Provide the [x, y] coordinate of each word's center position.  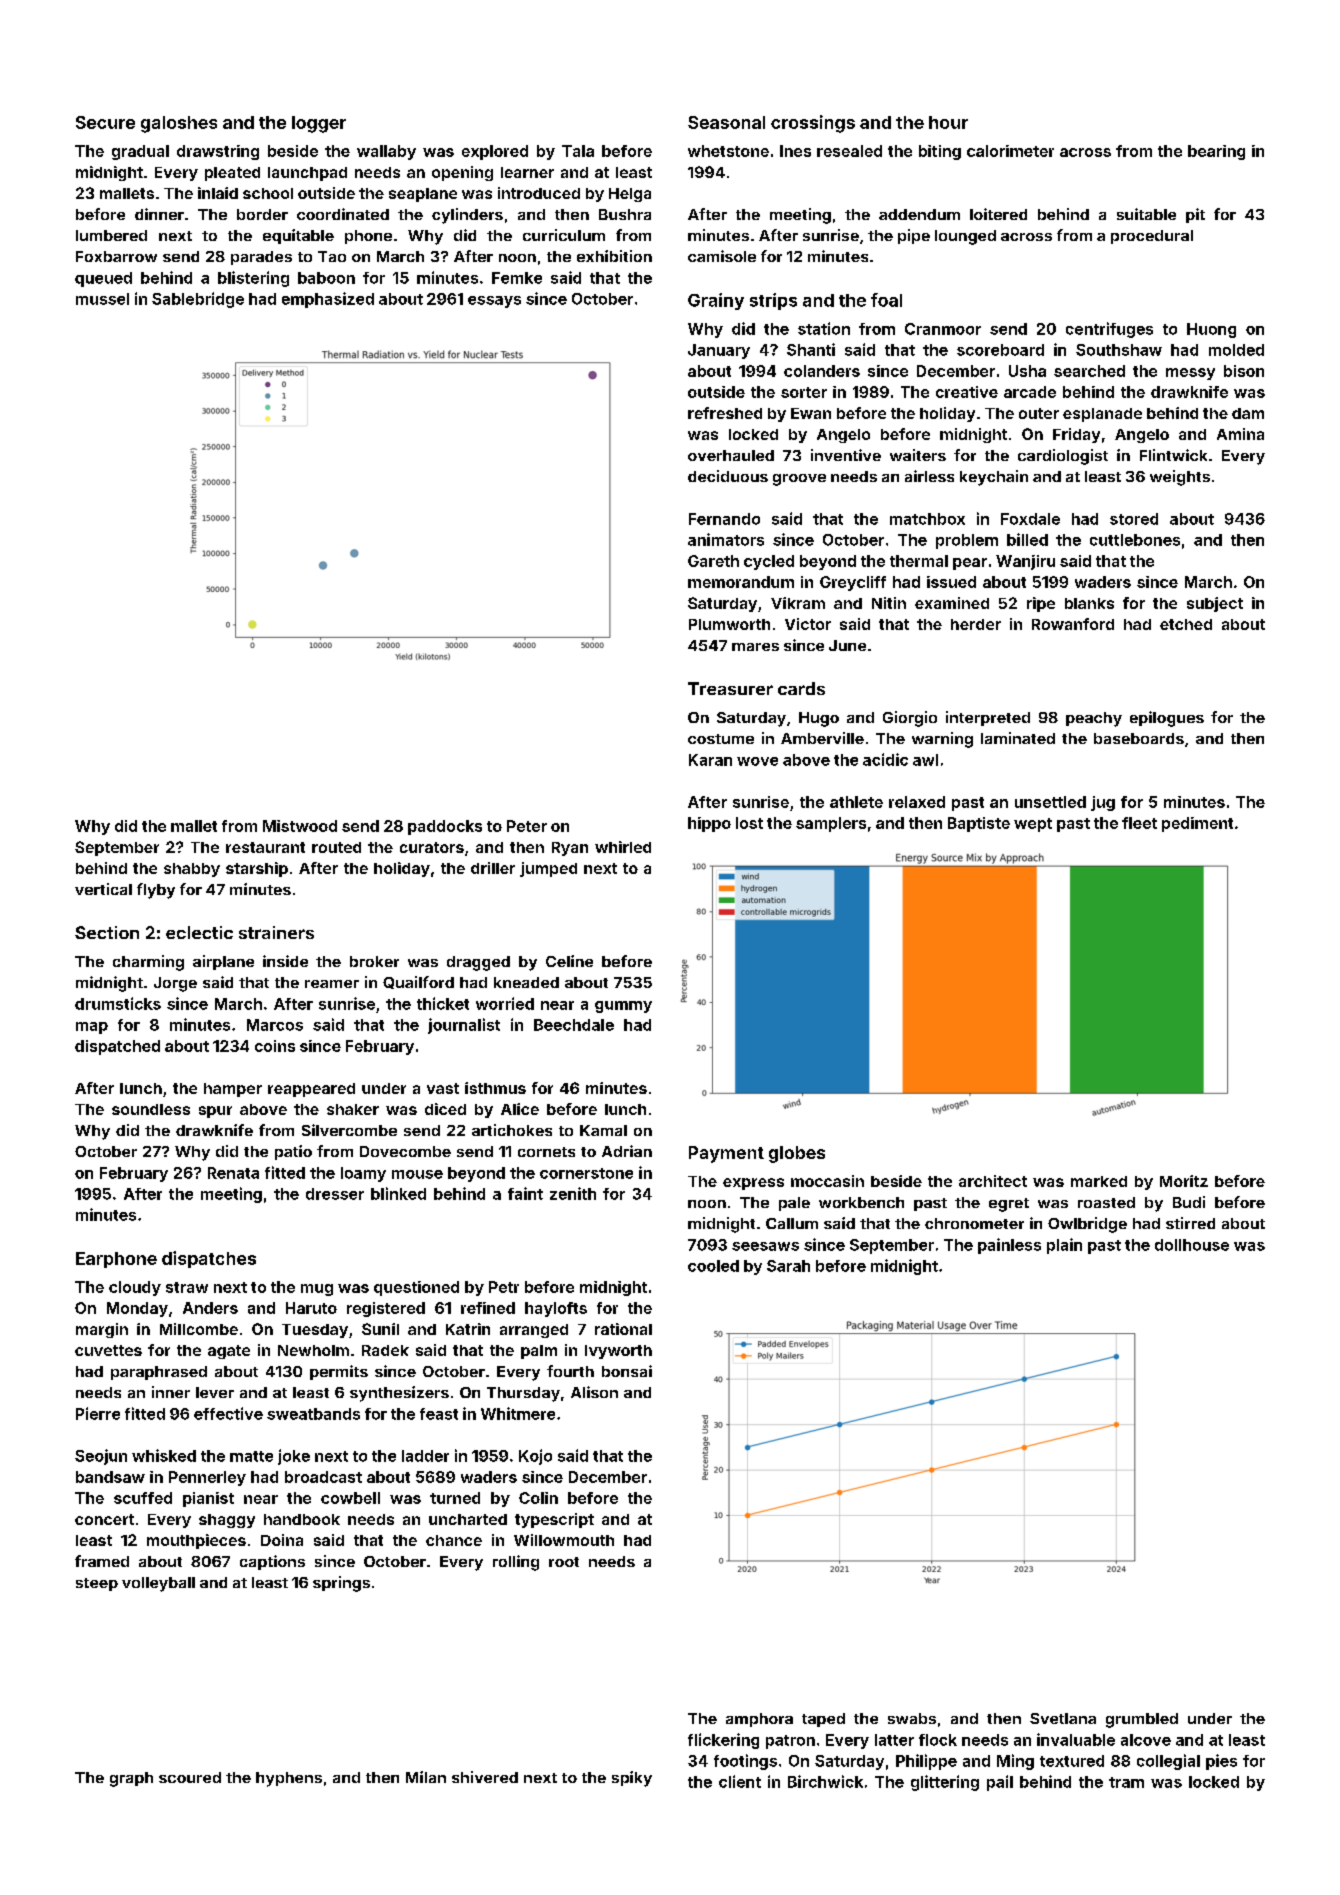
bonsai [627, 1371]
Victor [808, 624]
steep [97, 1584]
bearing [1216, 152]
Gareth [713, 561]
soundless [151, 1109]
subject [1215, 604]
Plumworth [729, 624]
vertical [103, 889]
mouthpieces [196, 1541]
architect [993, 1181]
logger [319, 124]
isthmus [495, 1088]
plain [1064, 1246]
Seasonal [726, 122]
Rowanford [1073, 624]
